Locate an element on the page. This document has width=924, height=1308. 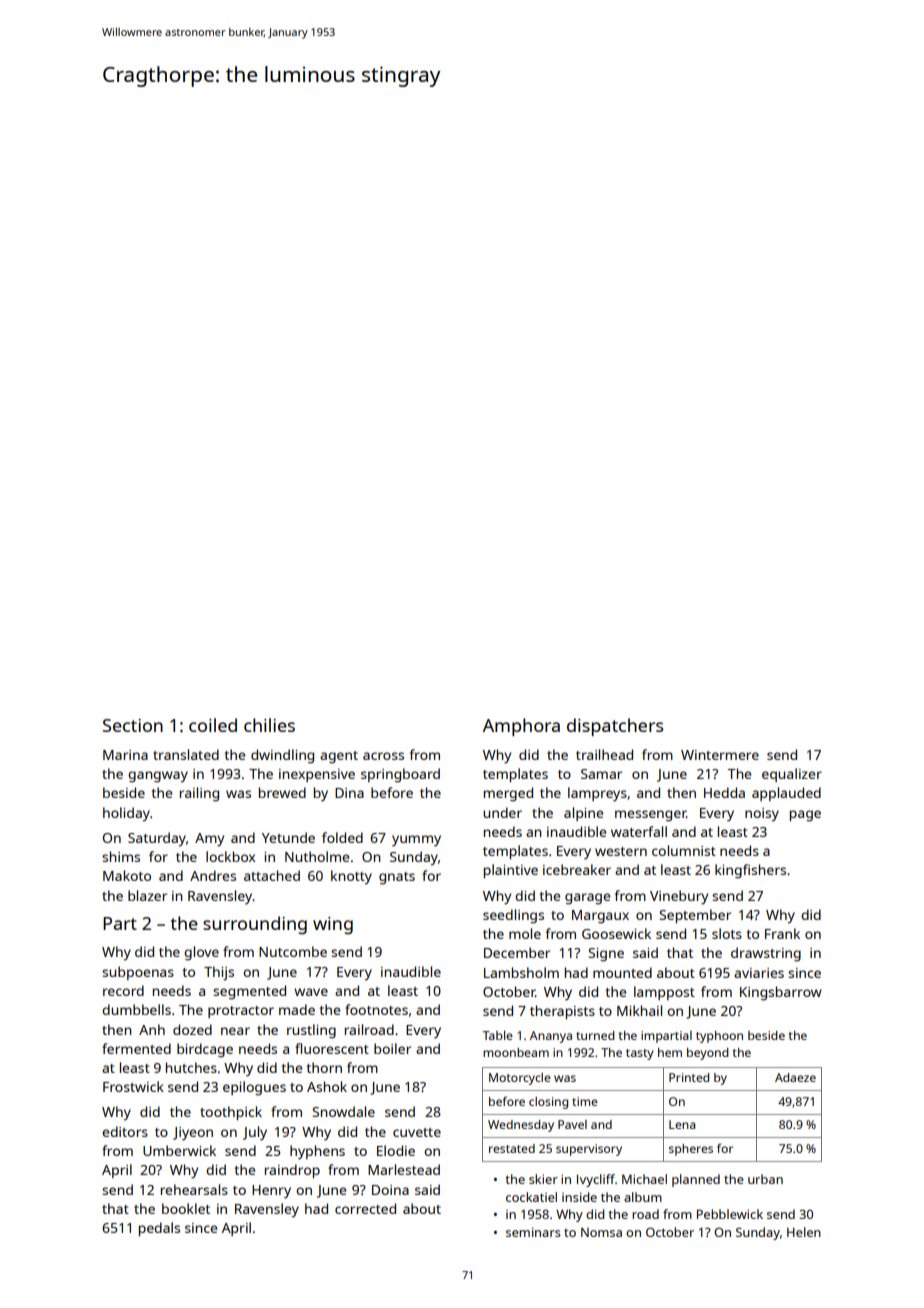
across is located at coordinates (383, 756).
